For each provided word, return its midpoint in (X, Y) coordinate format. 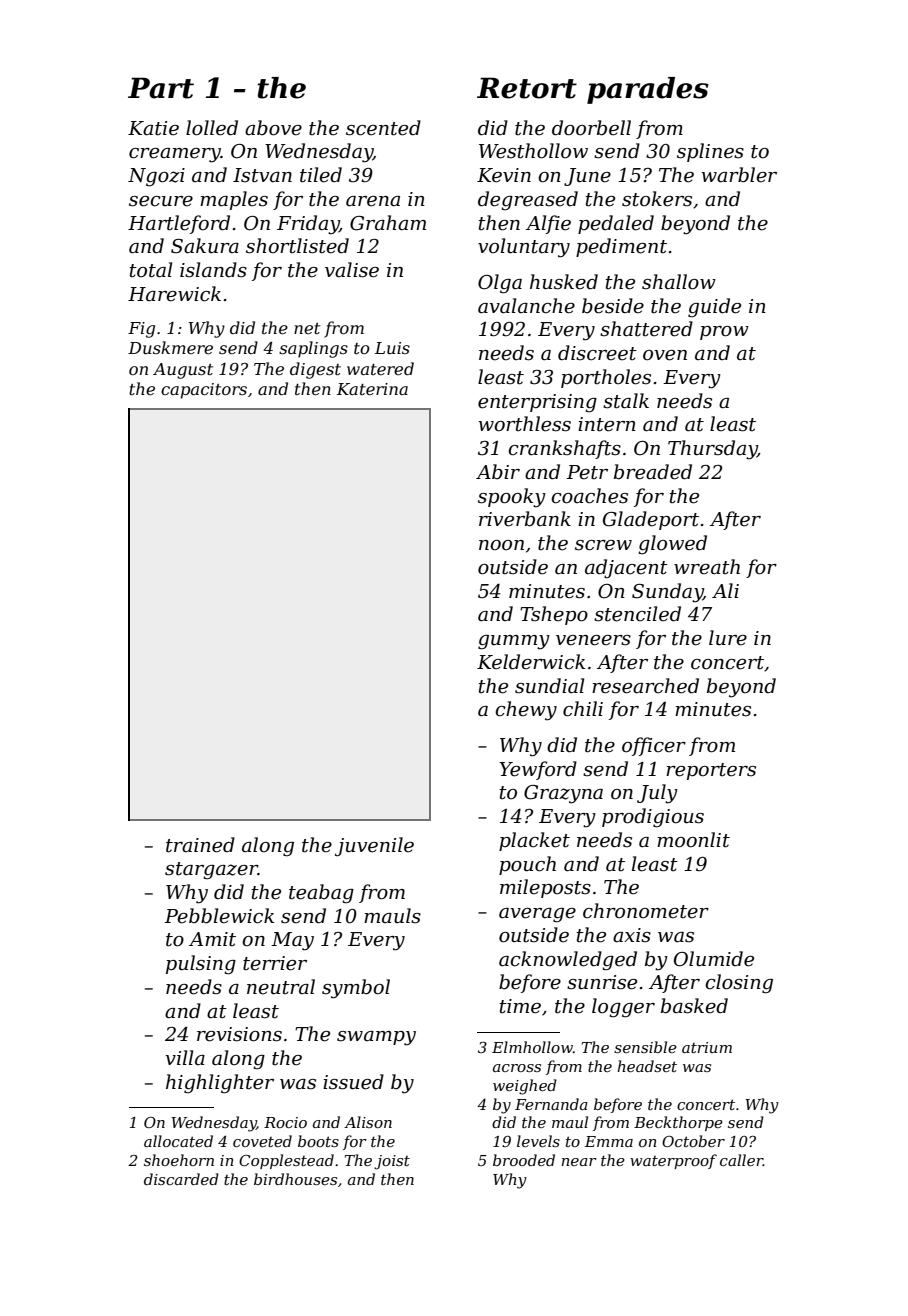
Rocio (285, 1122)
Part (161, 88)
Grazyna (563, 794)
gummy (514, 642)
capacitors (204, 391)
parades (648, 90)
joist (392, 1162)
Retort (527, 88)
